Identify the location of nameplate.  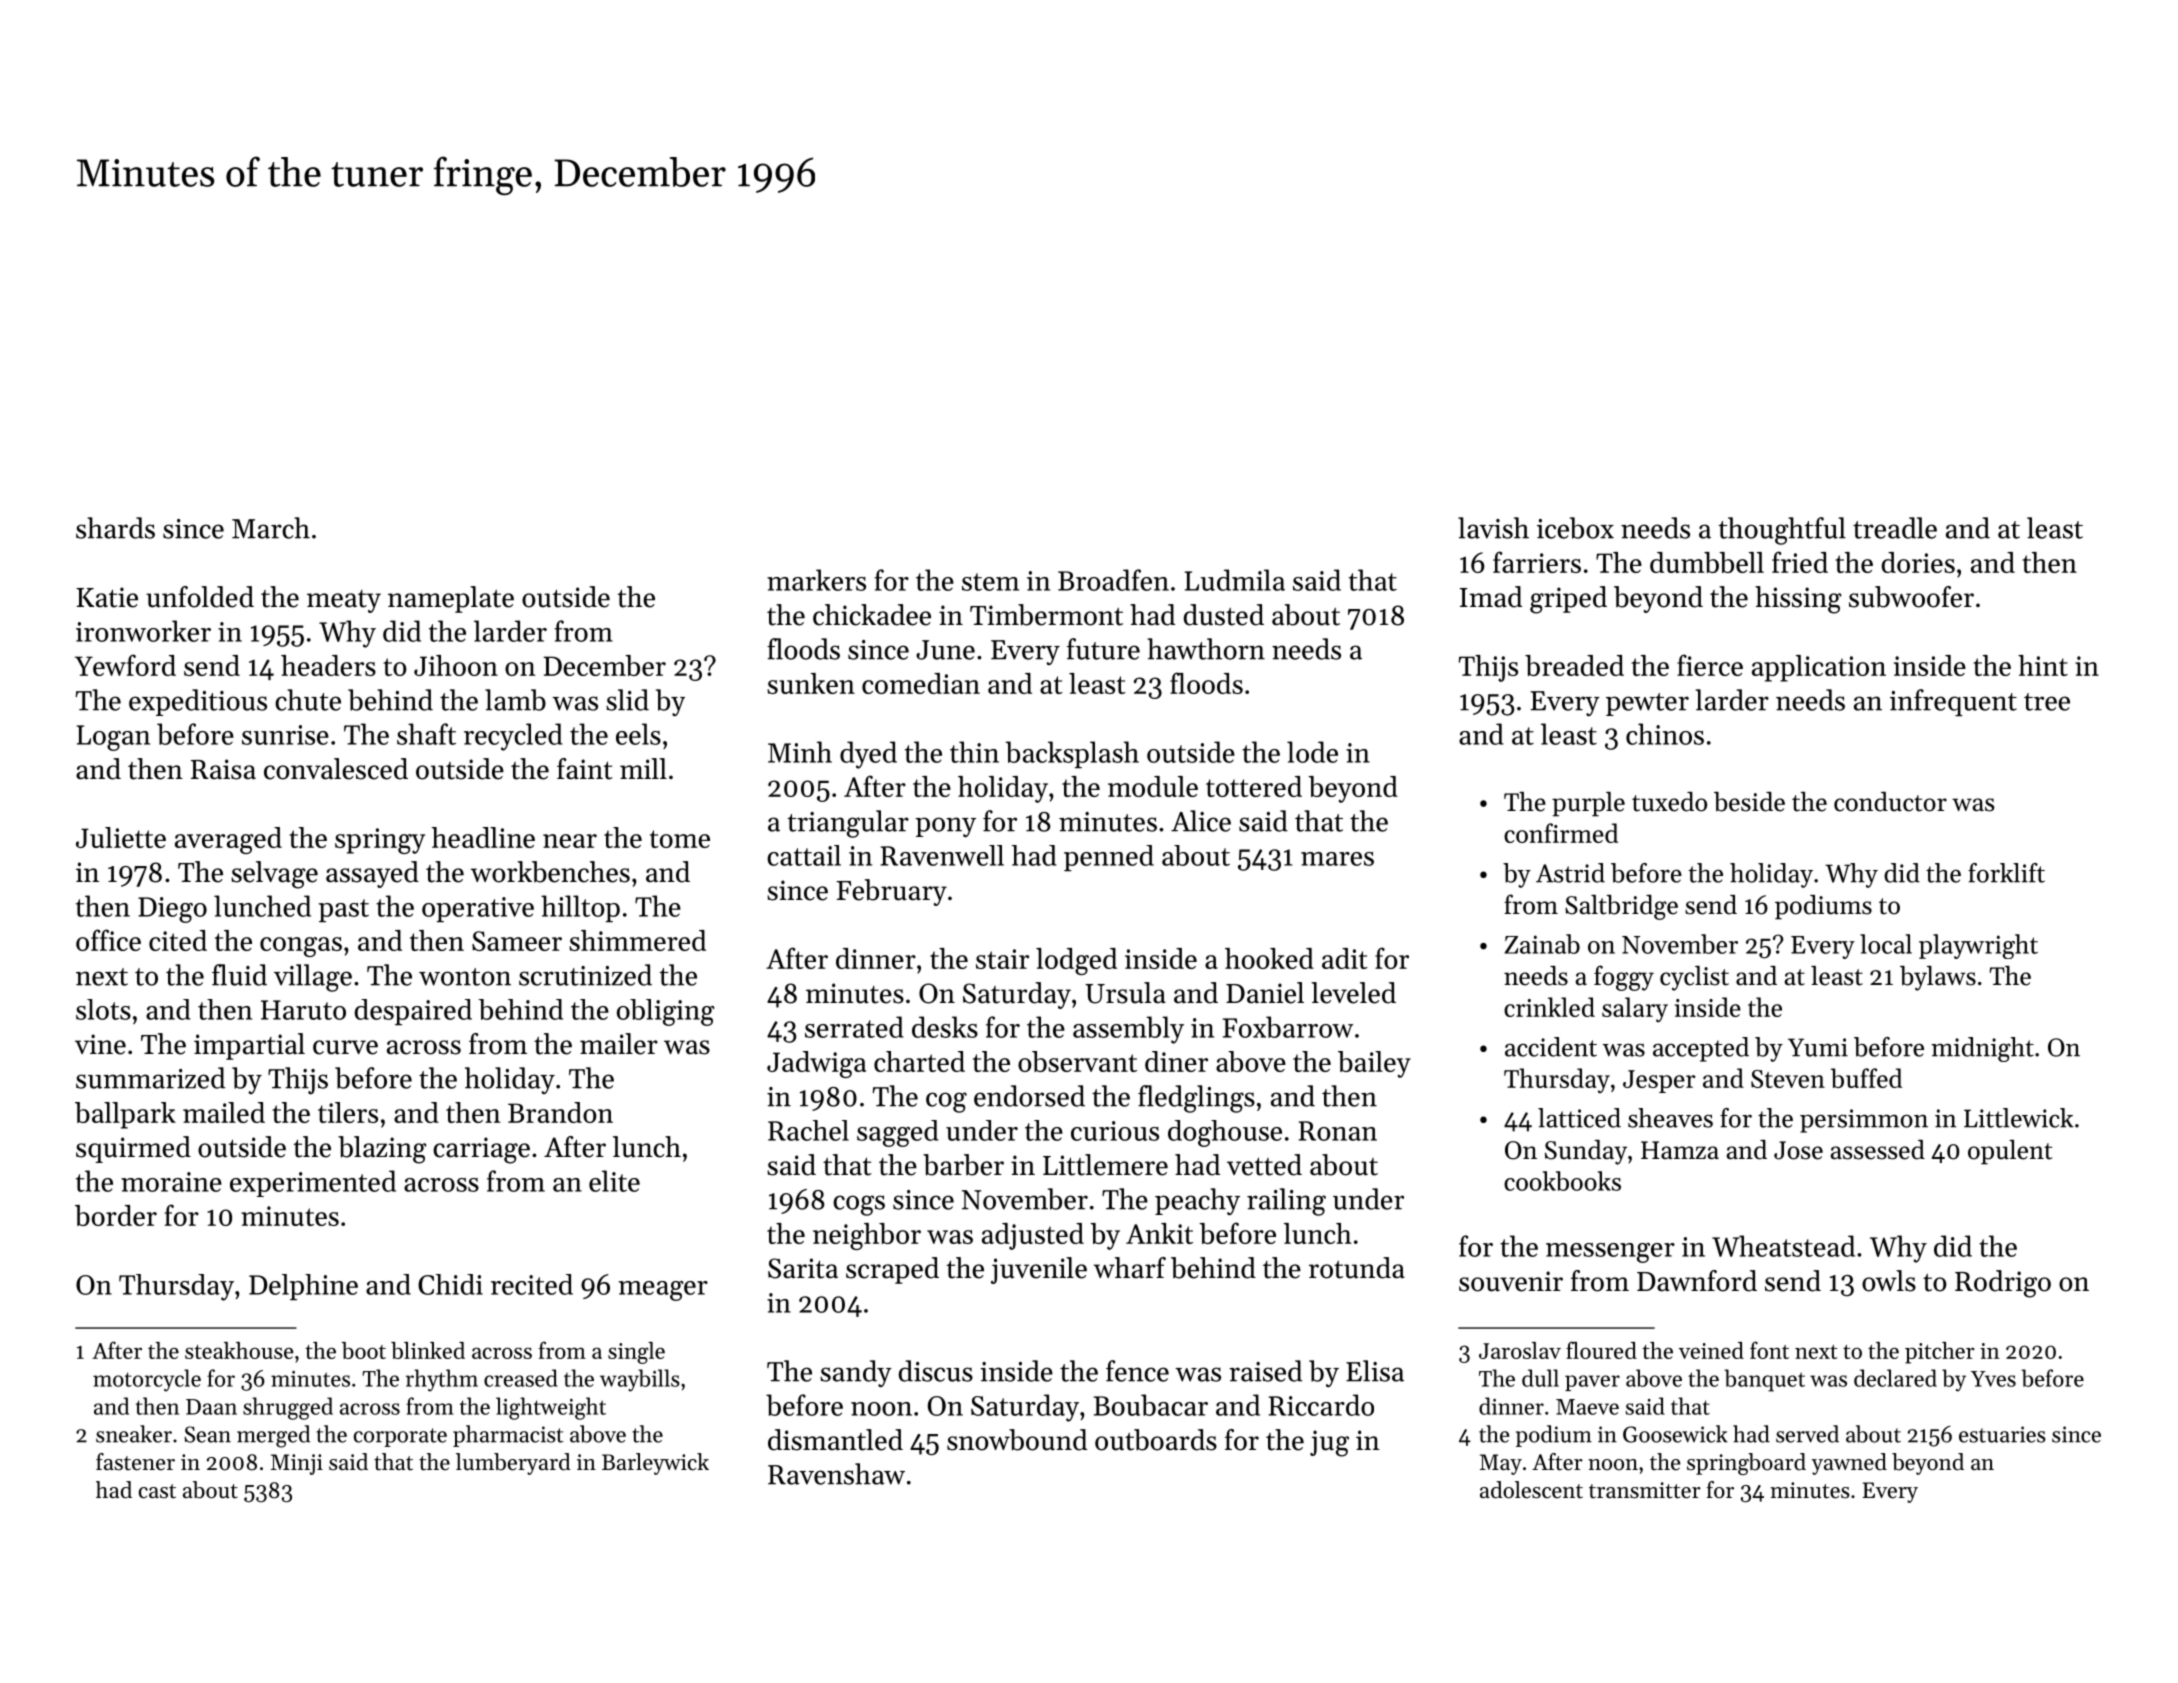
(451, 599).
